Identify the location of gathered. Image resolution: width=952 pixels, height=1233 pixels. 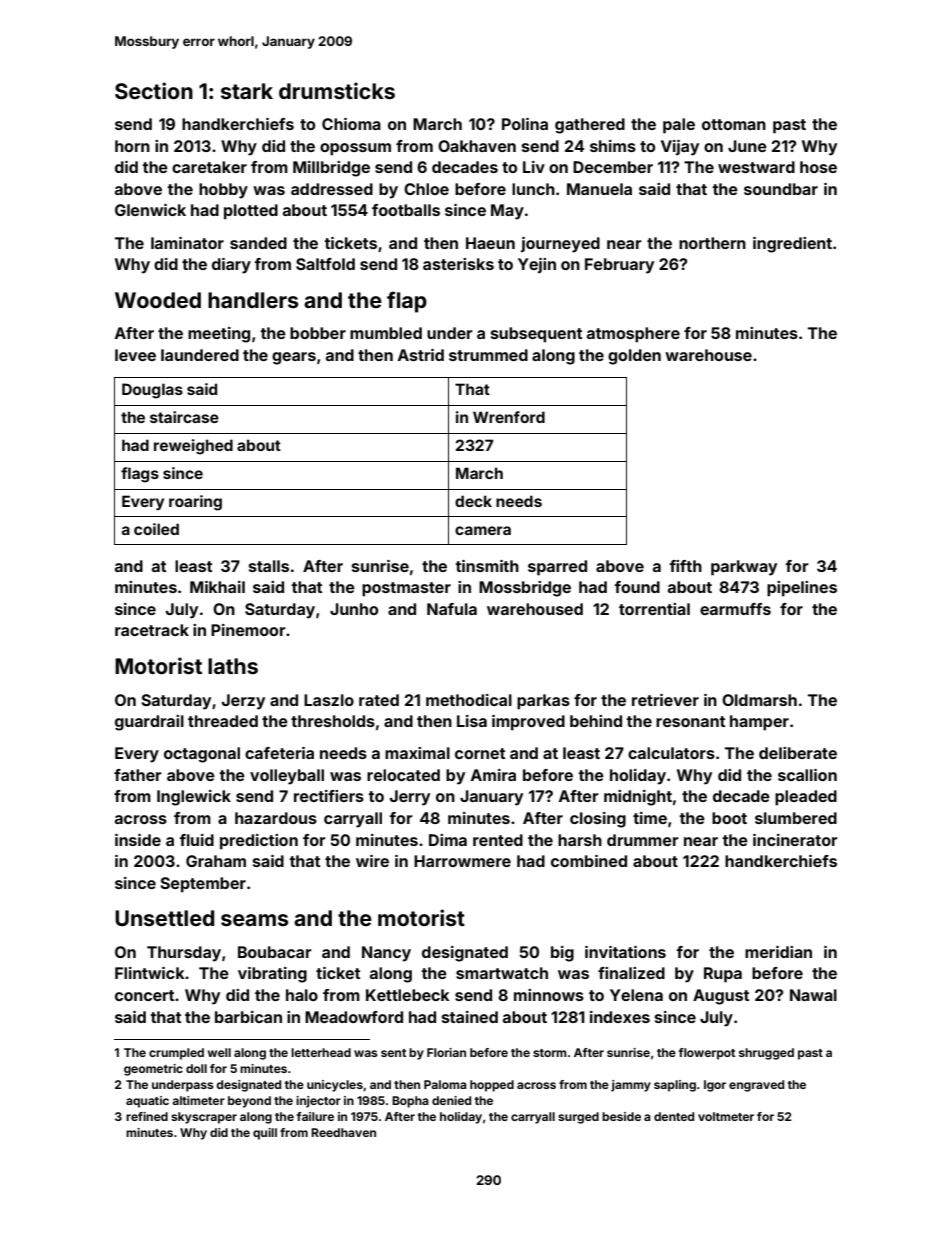
(590, 126).
